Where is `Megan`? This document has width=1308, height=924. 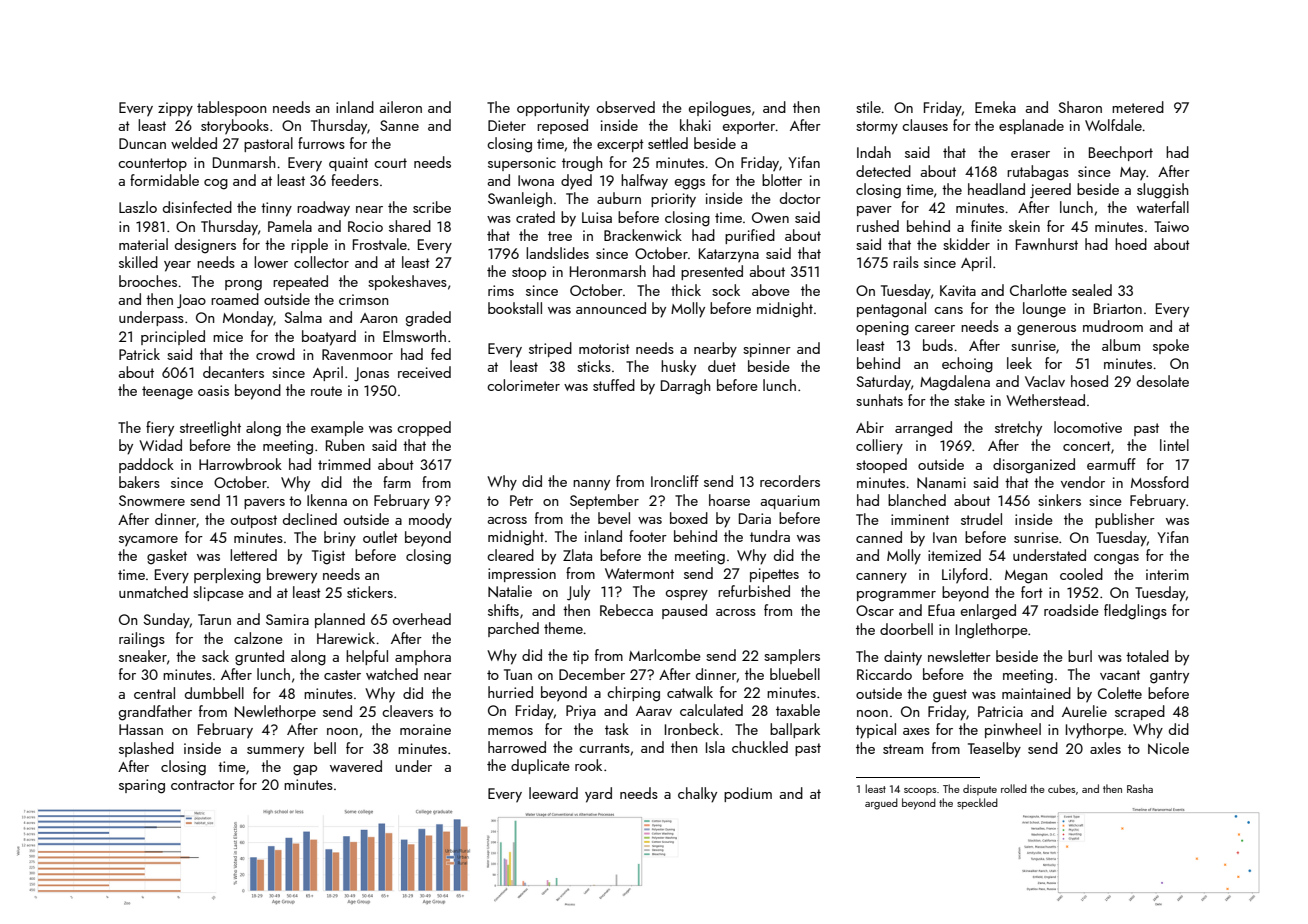 Megan is located at coordinates (1026, 577).
